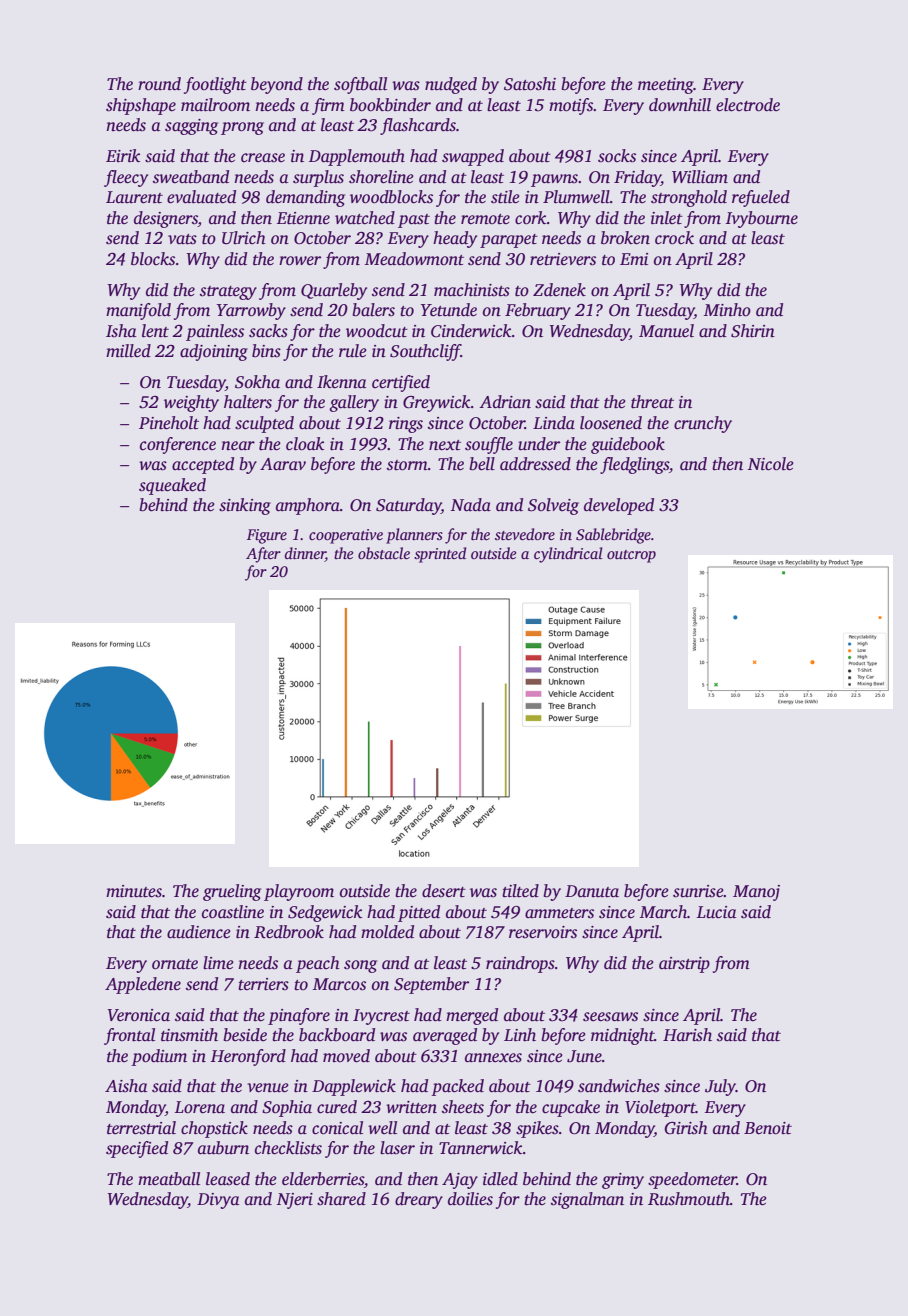 The image size is (908, 1316). Describe the element at coordinates (128, 351) in the screenshot. I see `milled` at that location.
